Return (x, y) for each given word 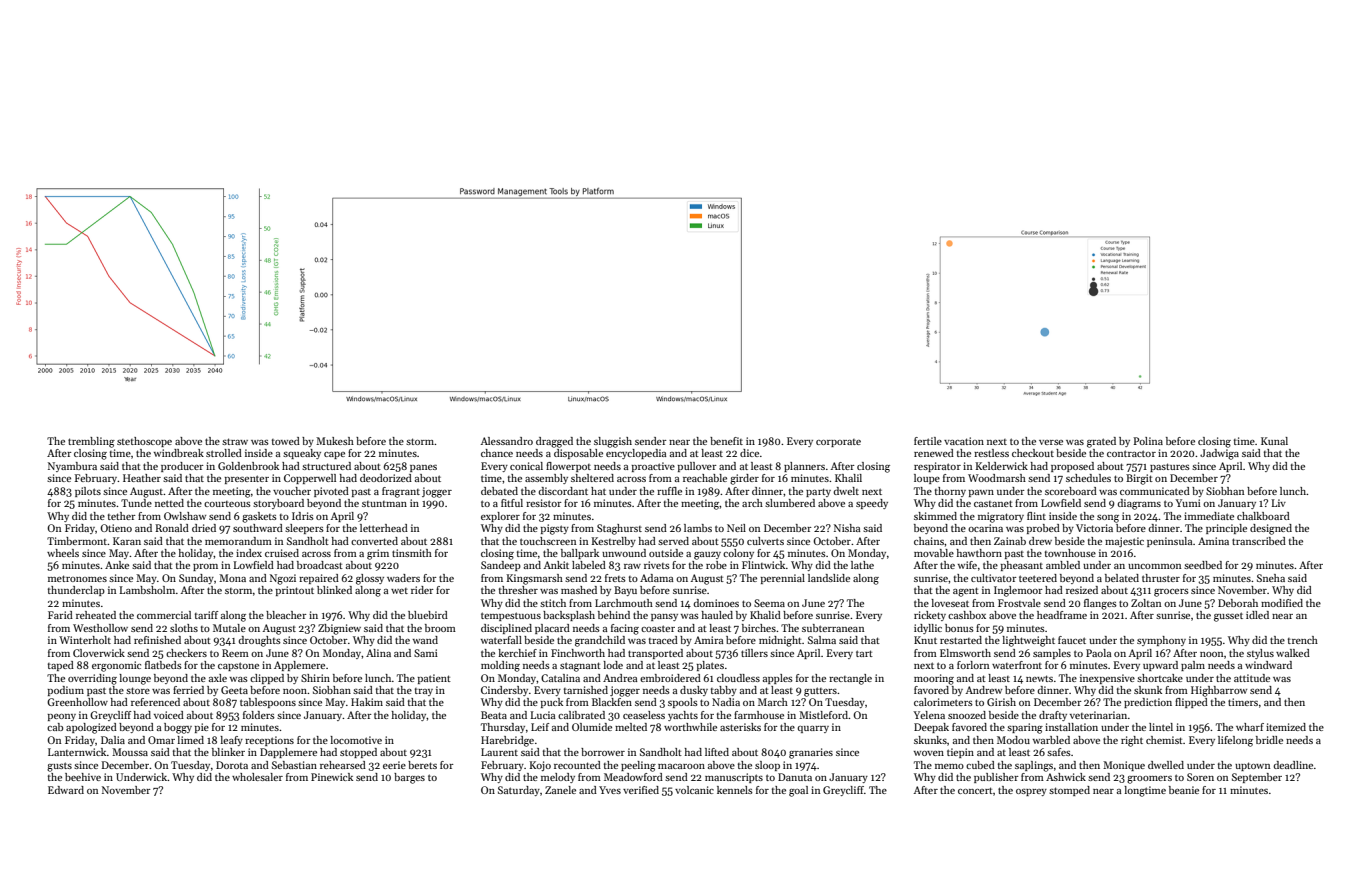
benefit (726, 441)
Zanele (560, 790)
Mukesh (335, 441)
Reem (235, 653)
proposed (1072, 467)
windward (1268, 665)
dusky (694, 691)
